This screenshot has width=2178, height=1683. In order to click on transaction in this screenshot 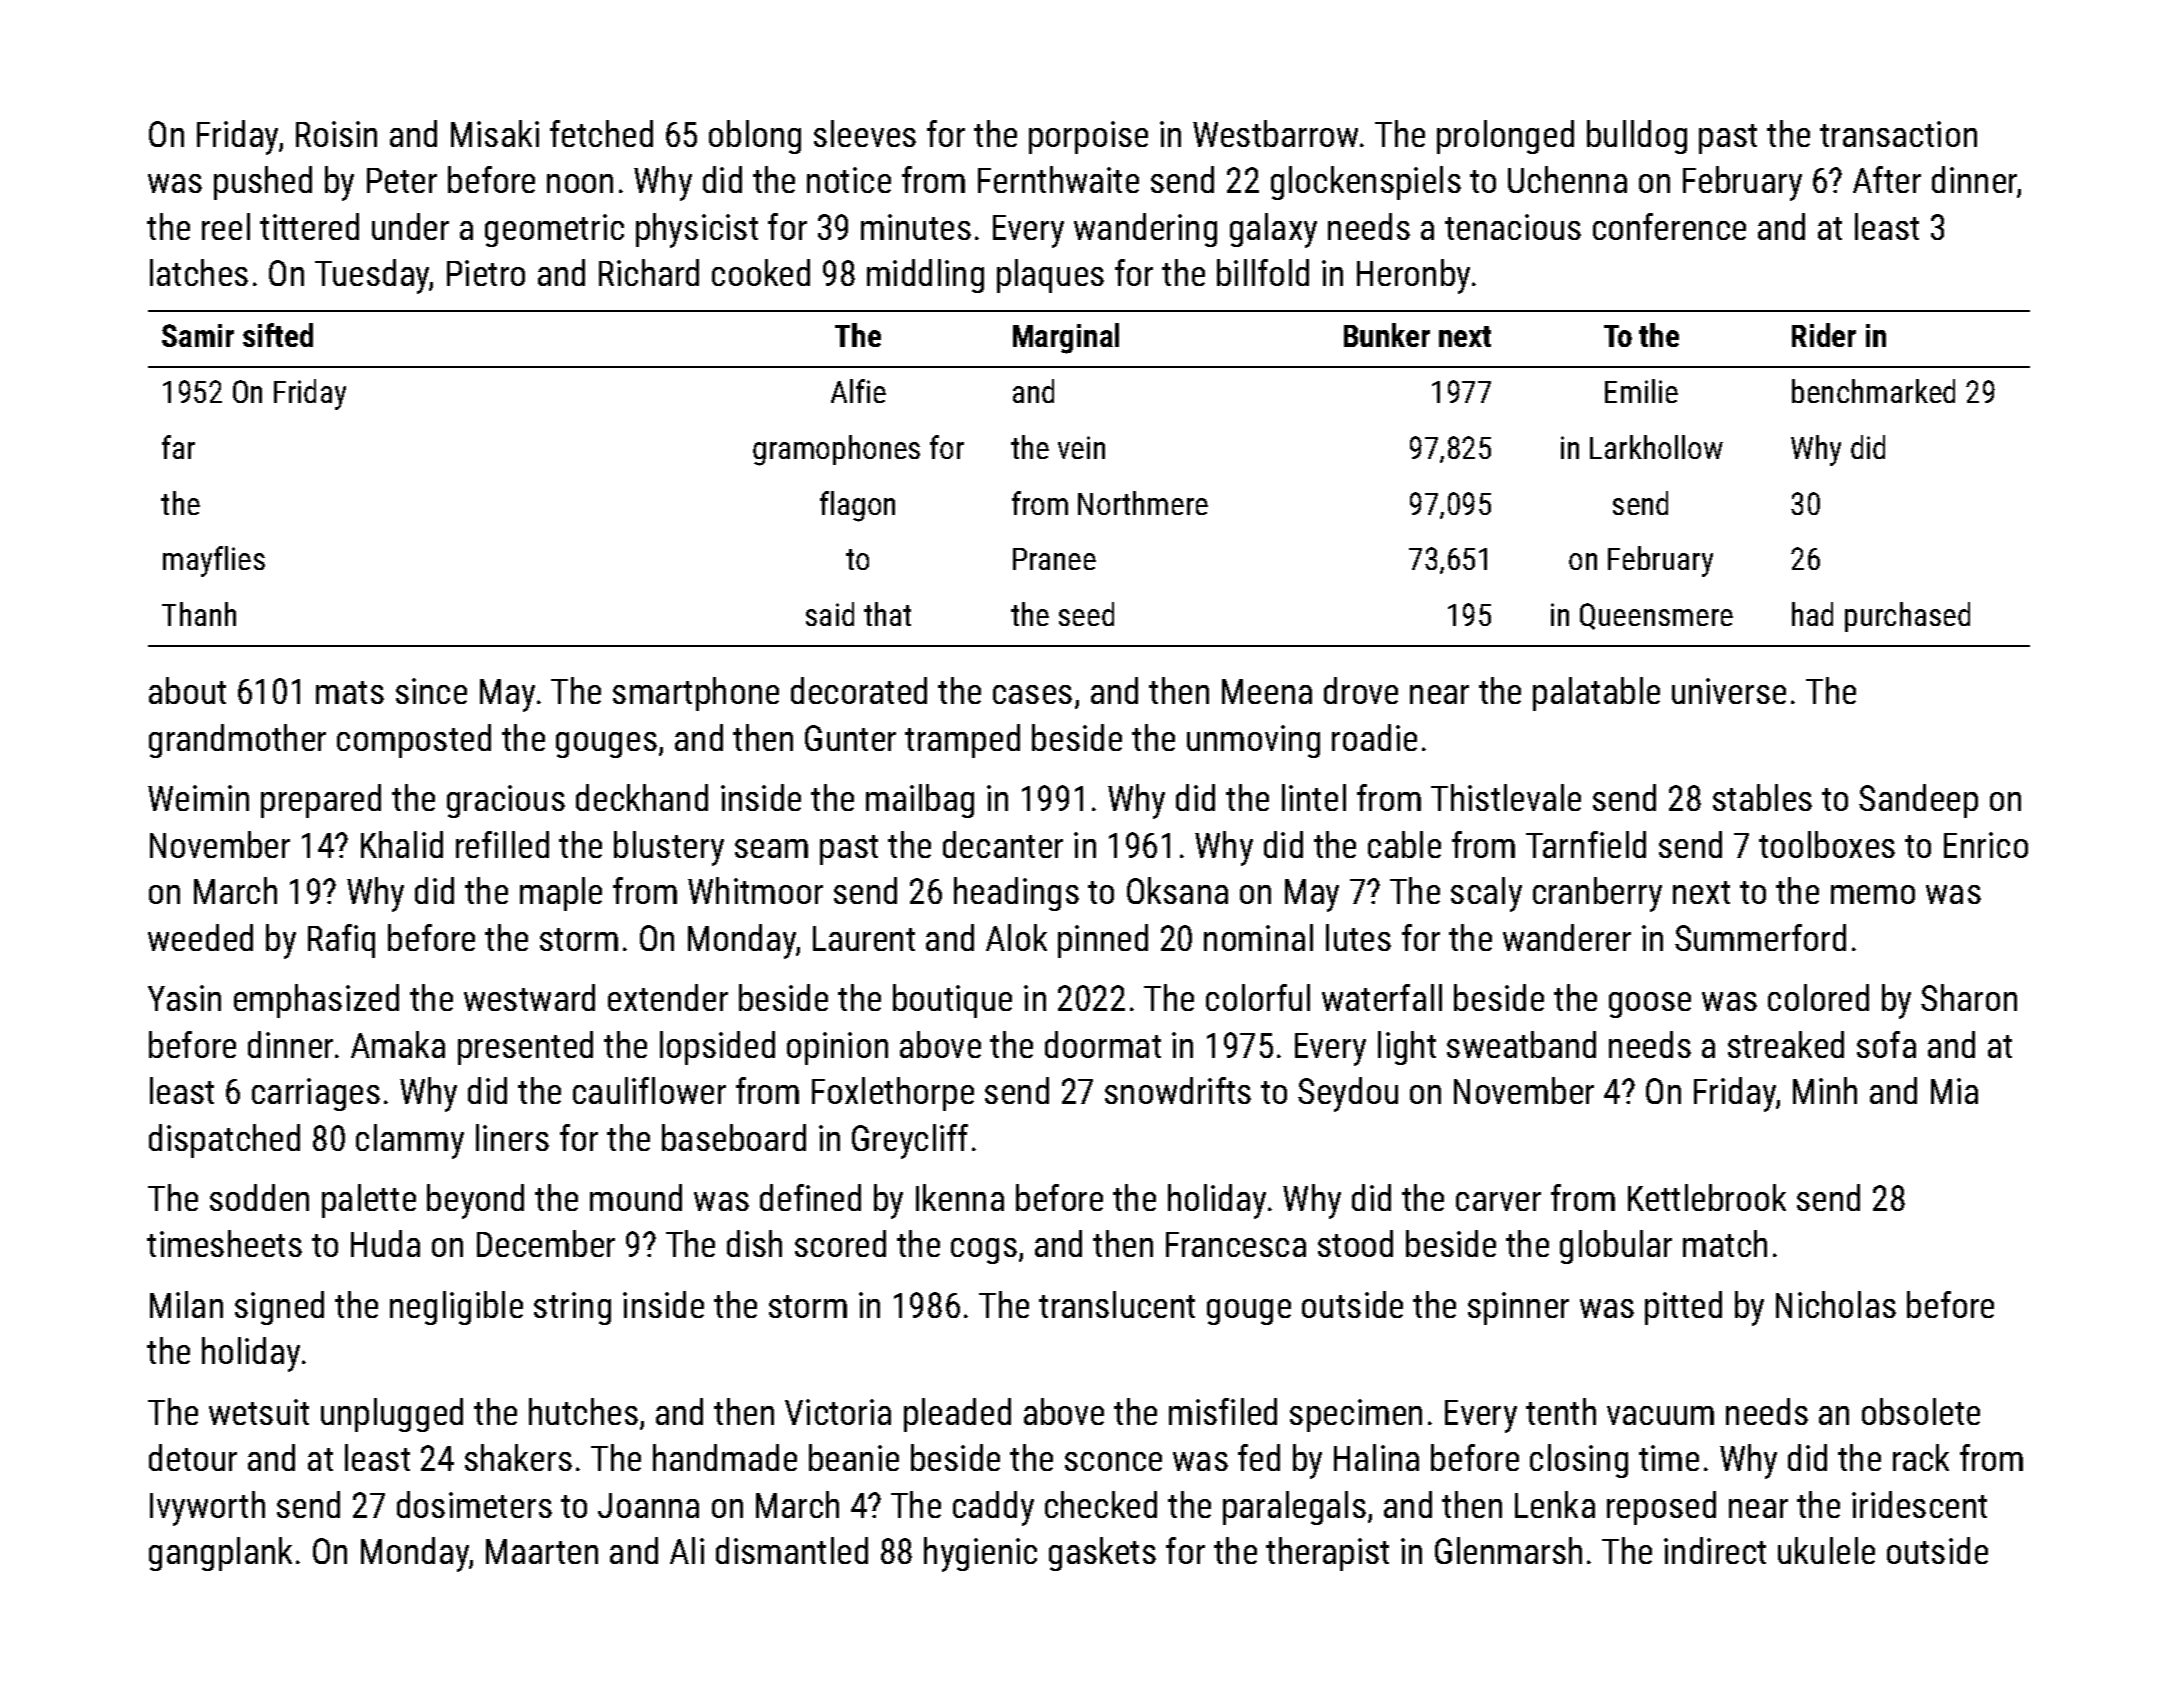, I will do `click(1898, 134)`.
